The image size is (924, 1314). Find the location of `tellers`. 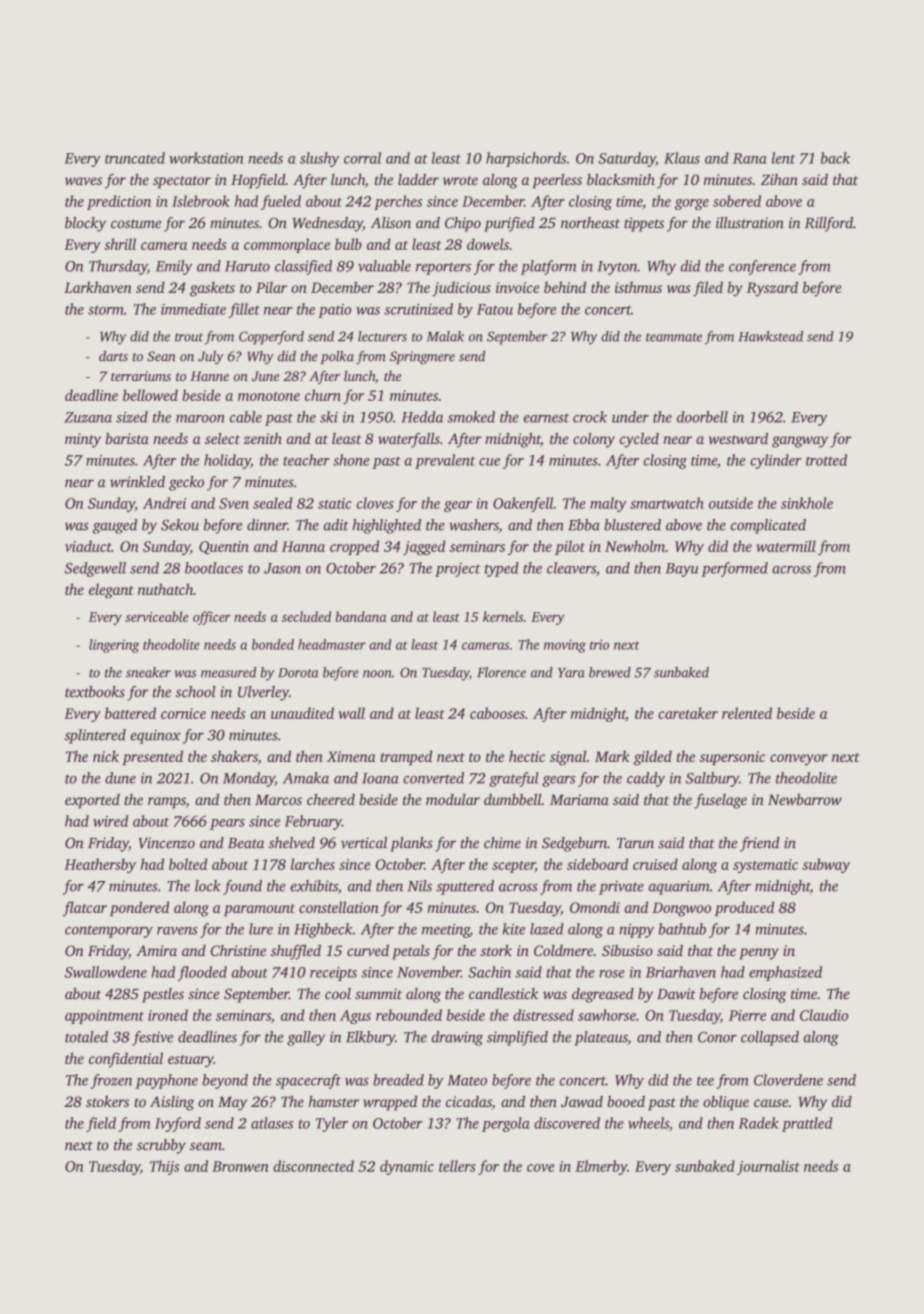

tellers is located at coordinates (457, 1166).
